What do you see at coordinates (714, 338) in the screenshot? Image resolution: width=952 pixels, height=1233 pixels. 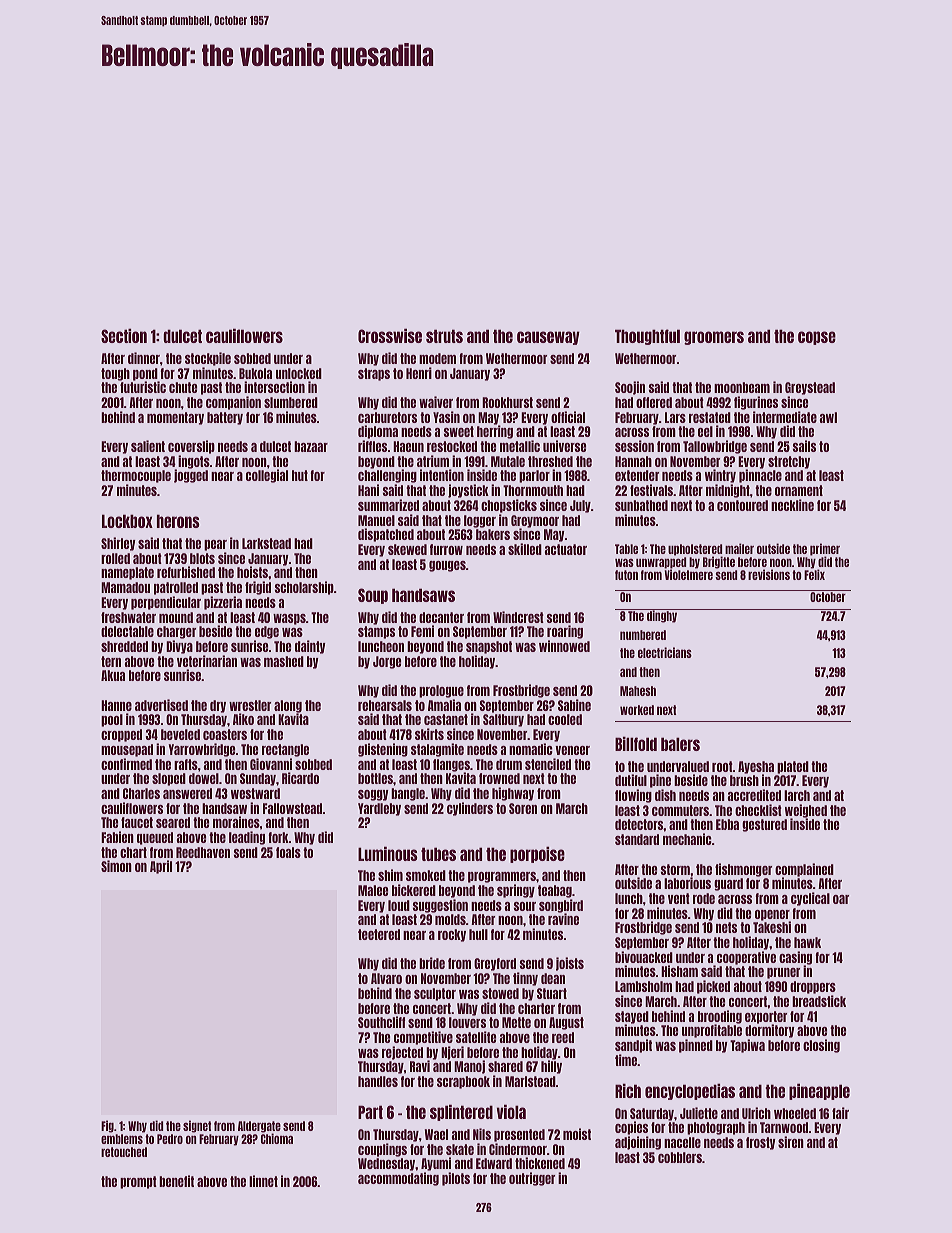 I see `groomers` at bounding box center [714, 338].
